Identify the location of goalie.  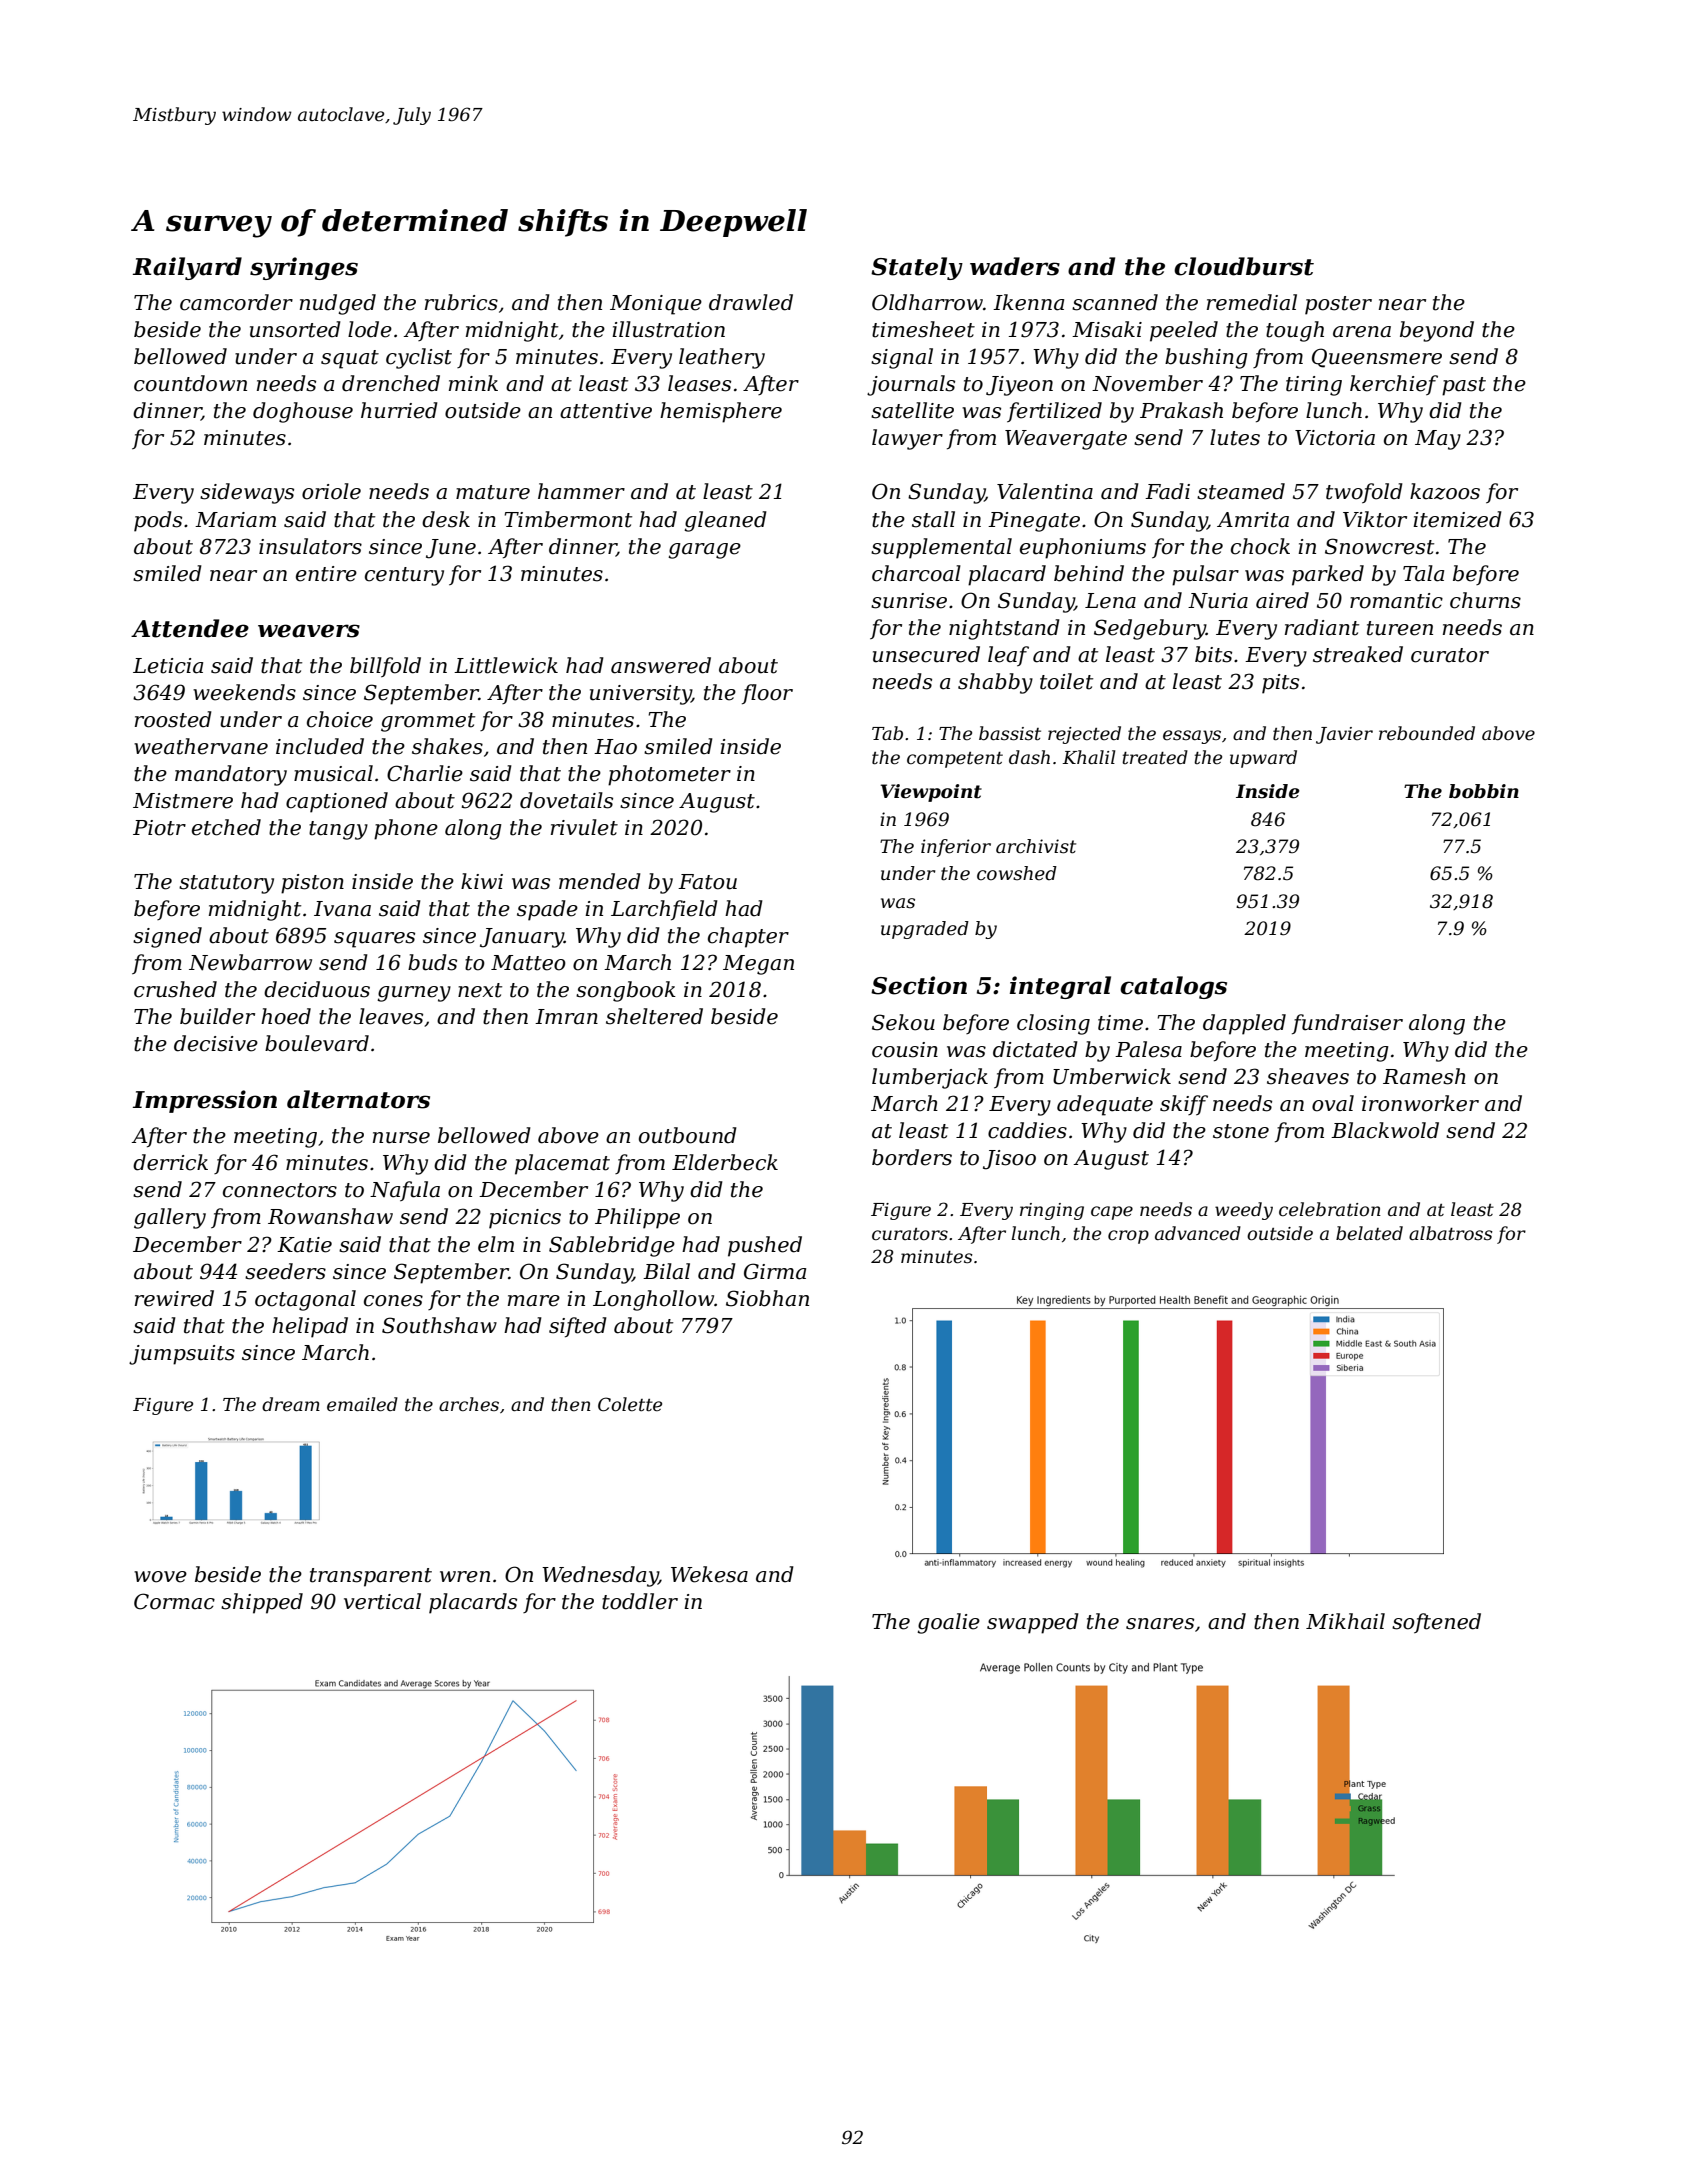
(948, 1623).
